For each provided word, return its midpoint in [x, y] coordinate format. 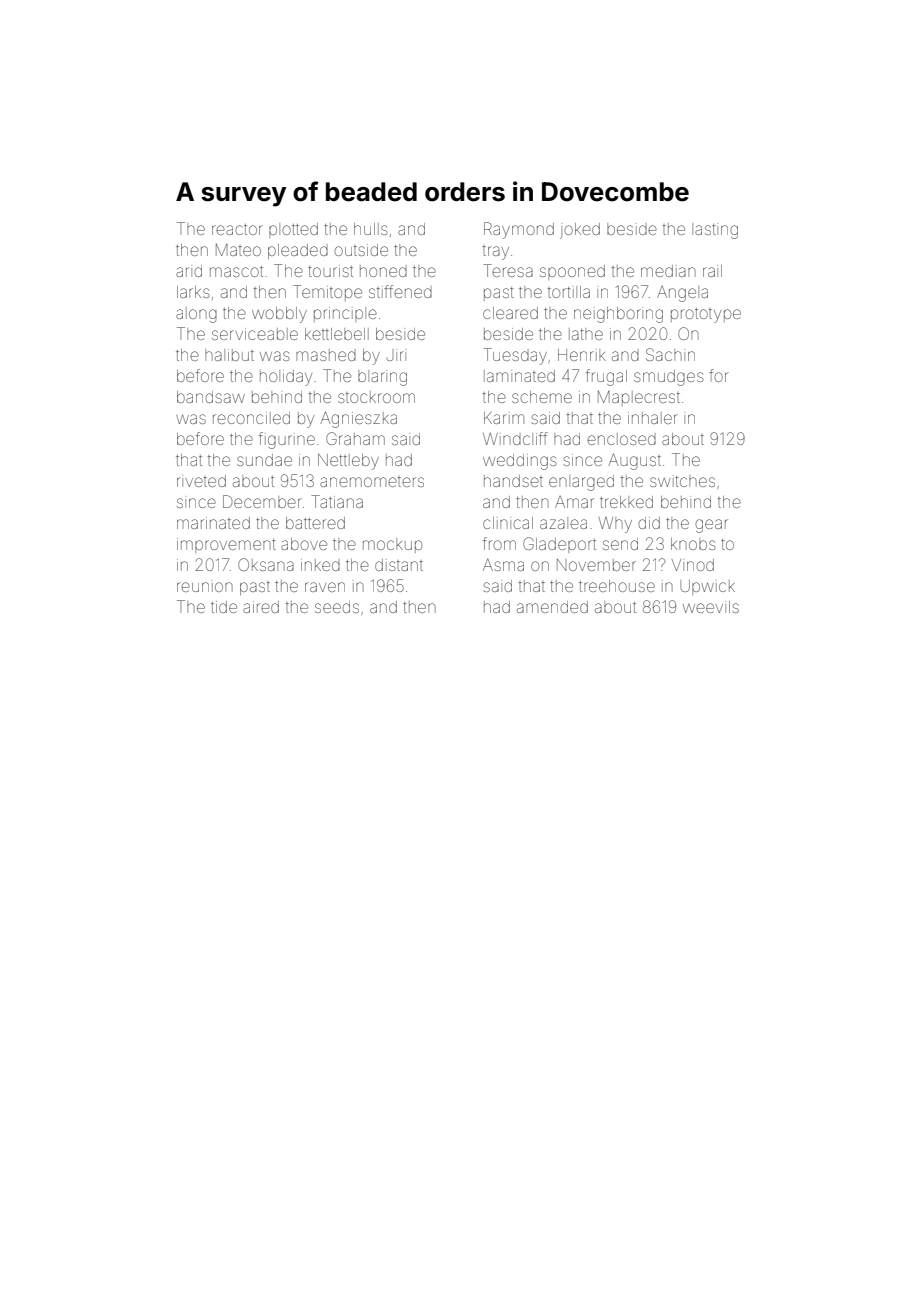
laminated [519, 376]
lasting [715, 231]
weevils [711, 607]
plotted [293, 230]
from [499, 543]
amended [552, 607]
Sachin [670, 354]
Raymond [519, 230]
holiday [286, 378]
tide [224, 607]
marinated [213, 523]
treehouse [617, 586]
